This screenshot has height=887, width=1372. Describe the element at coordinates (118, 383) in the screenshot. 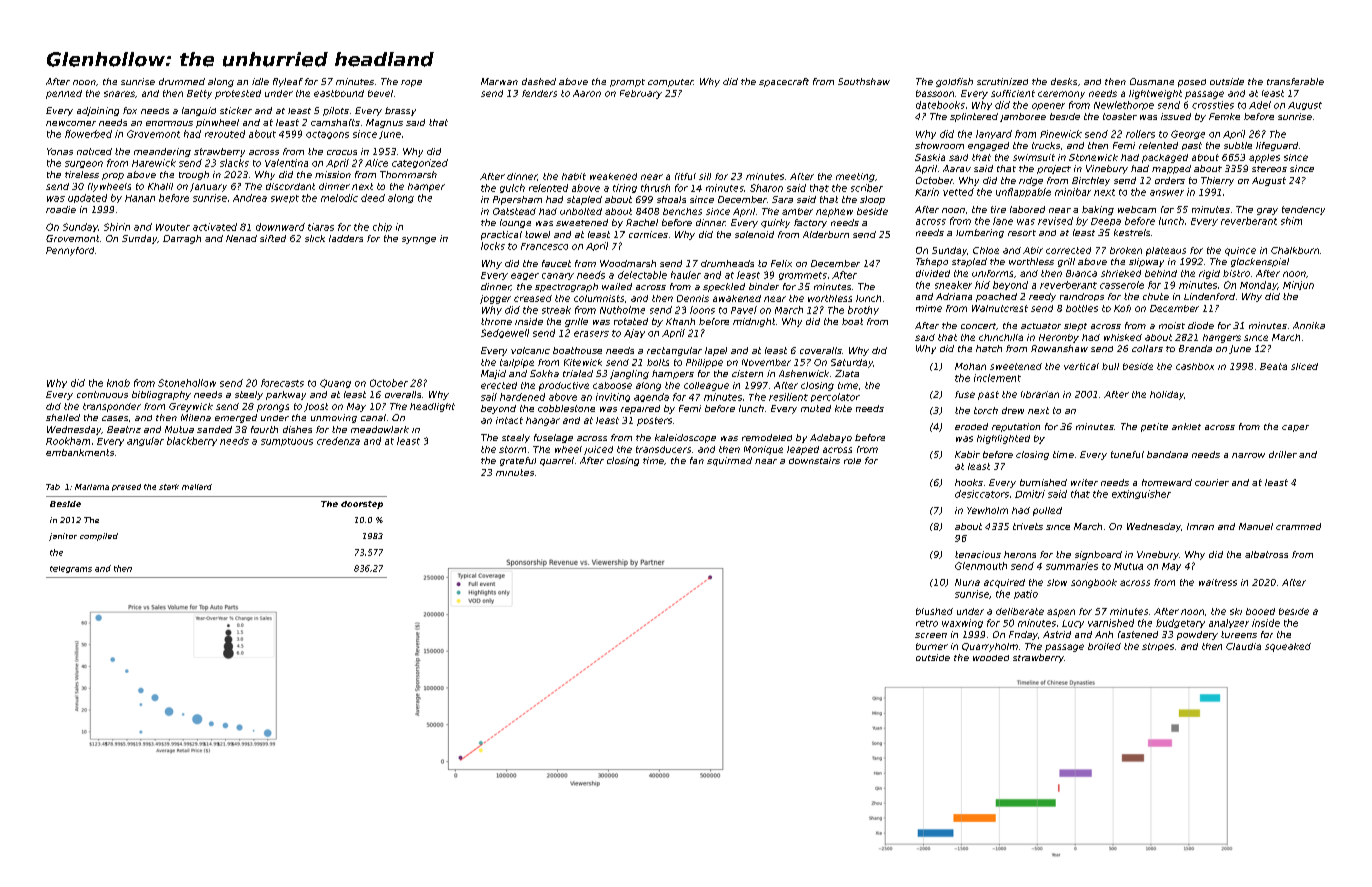

I see `knob` at that location.
